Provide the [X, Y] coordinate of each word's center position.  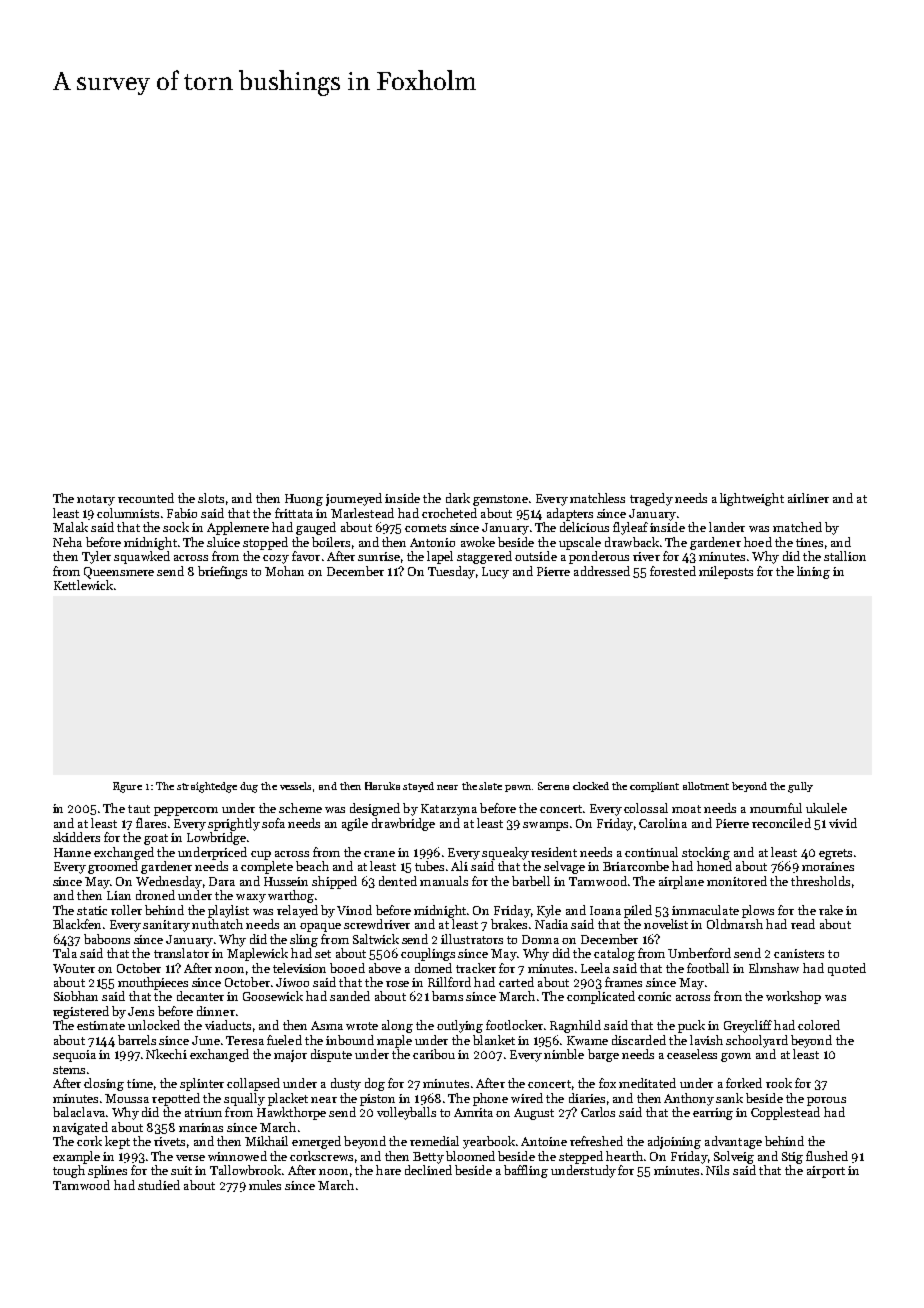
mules [265, 1185]
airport [826, 1172]
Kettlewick [83, 585]
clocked [591, 786]
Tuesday [451, 572]
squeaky [505, 853]
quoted [847, 969]
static [92, 910]
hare [388, 1170]
